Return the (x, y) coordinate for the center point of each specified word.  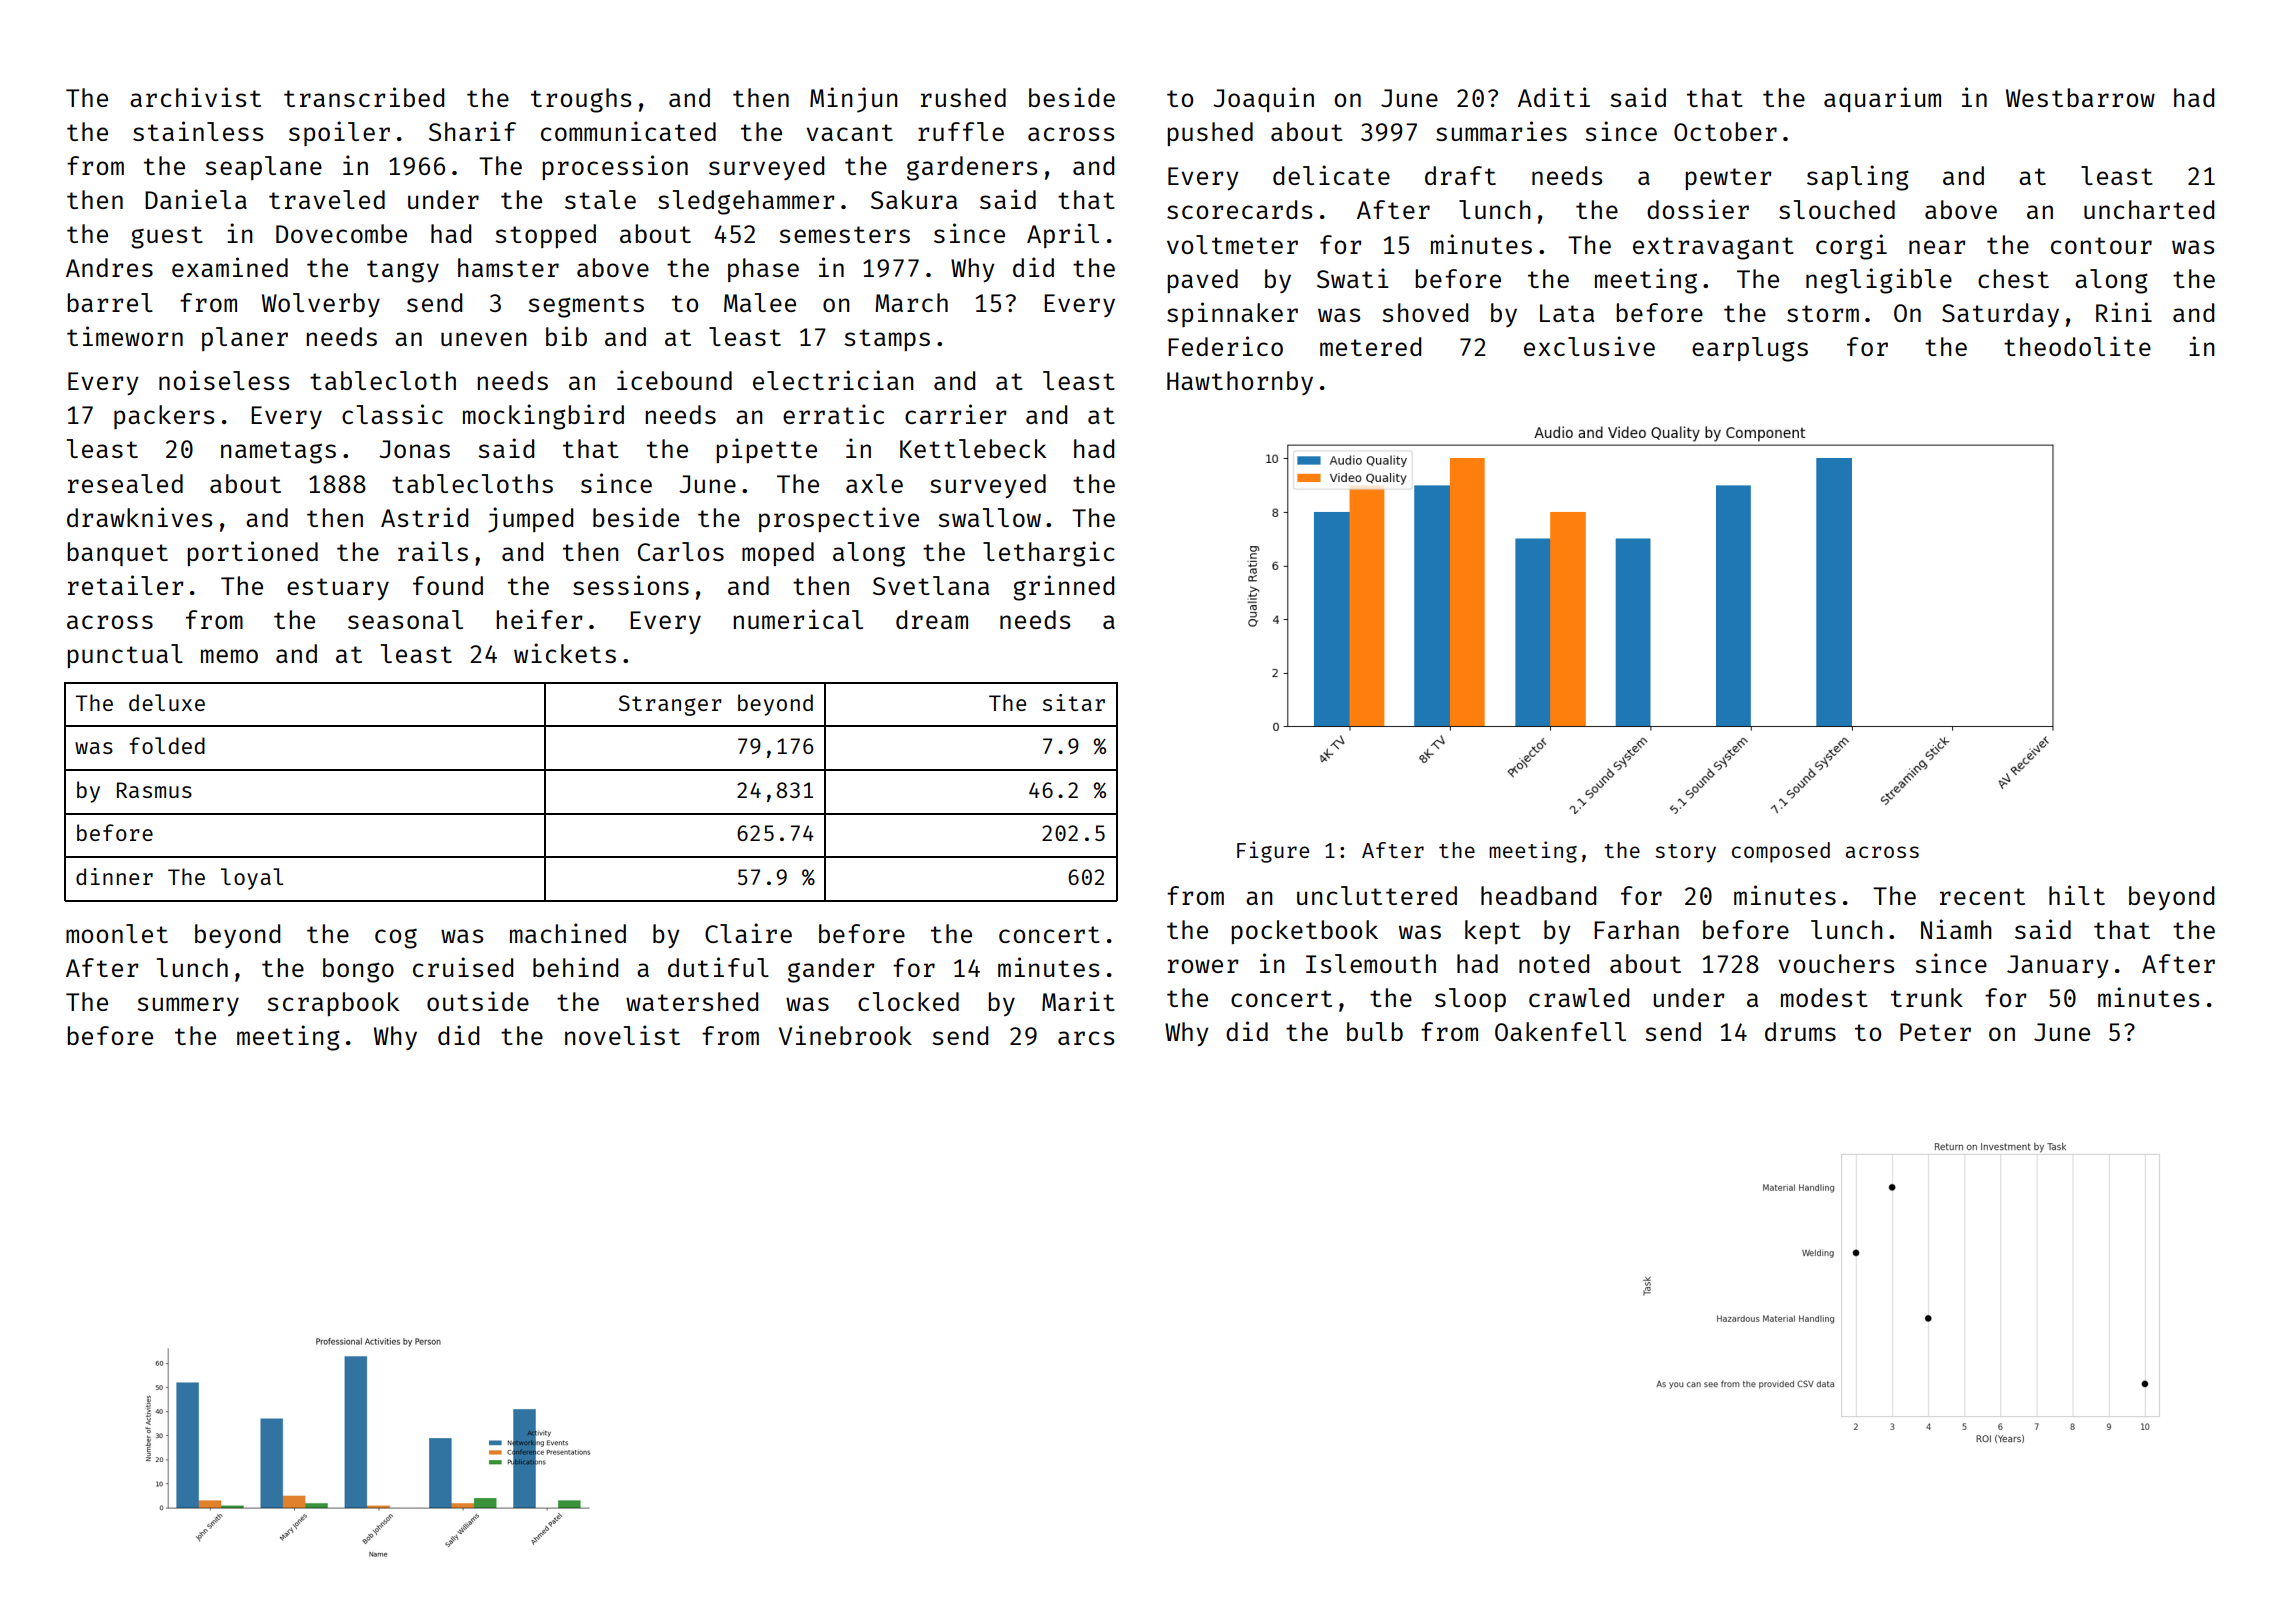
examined (230, 267)
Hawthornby (1240, 383)
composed (1781, 852)
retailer (125, 585)
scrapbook (333, 1004)
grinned (1063, 588)
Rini (2124, 312)
